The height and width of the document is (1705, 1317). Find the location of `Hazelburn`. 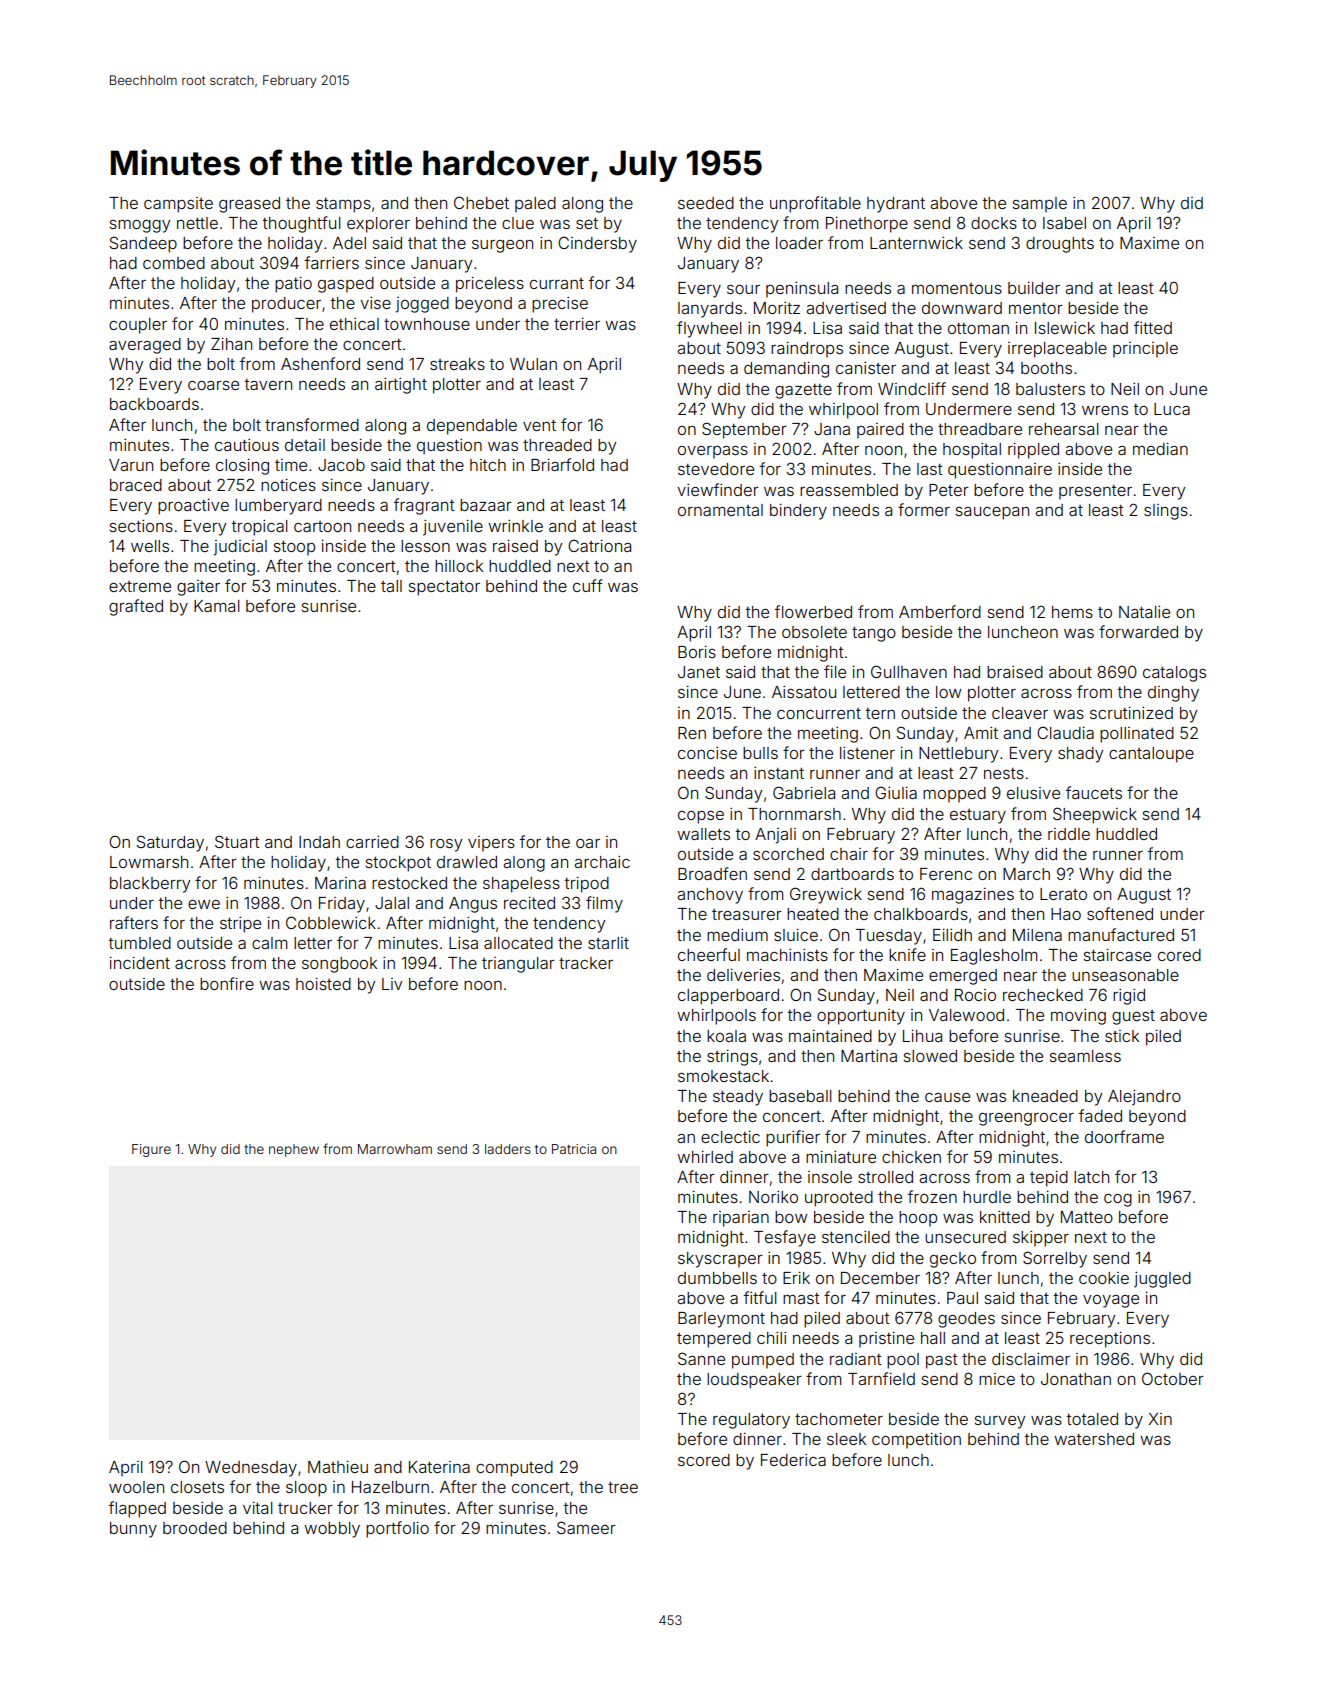

Hazelburn is located at coordinates (390, 1487).
